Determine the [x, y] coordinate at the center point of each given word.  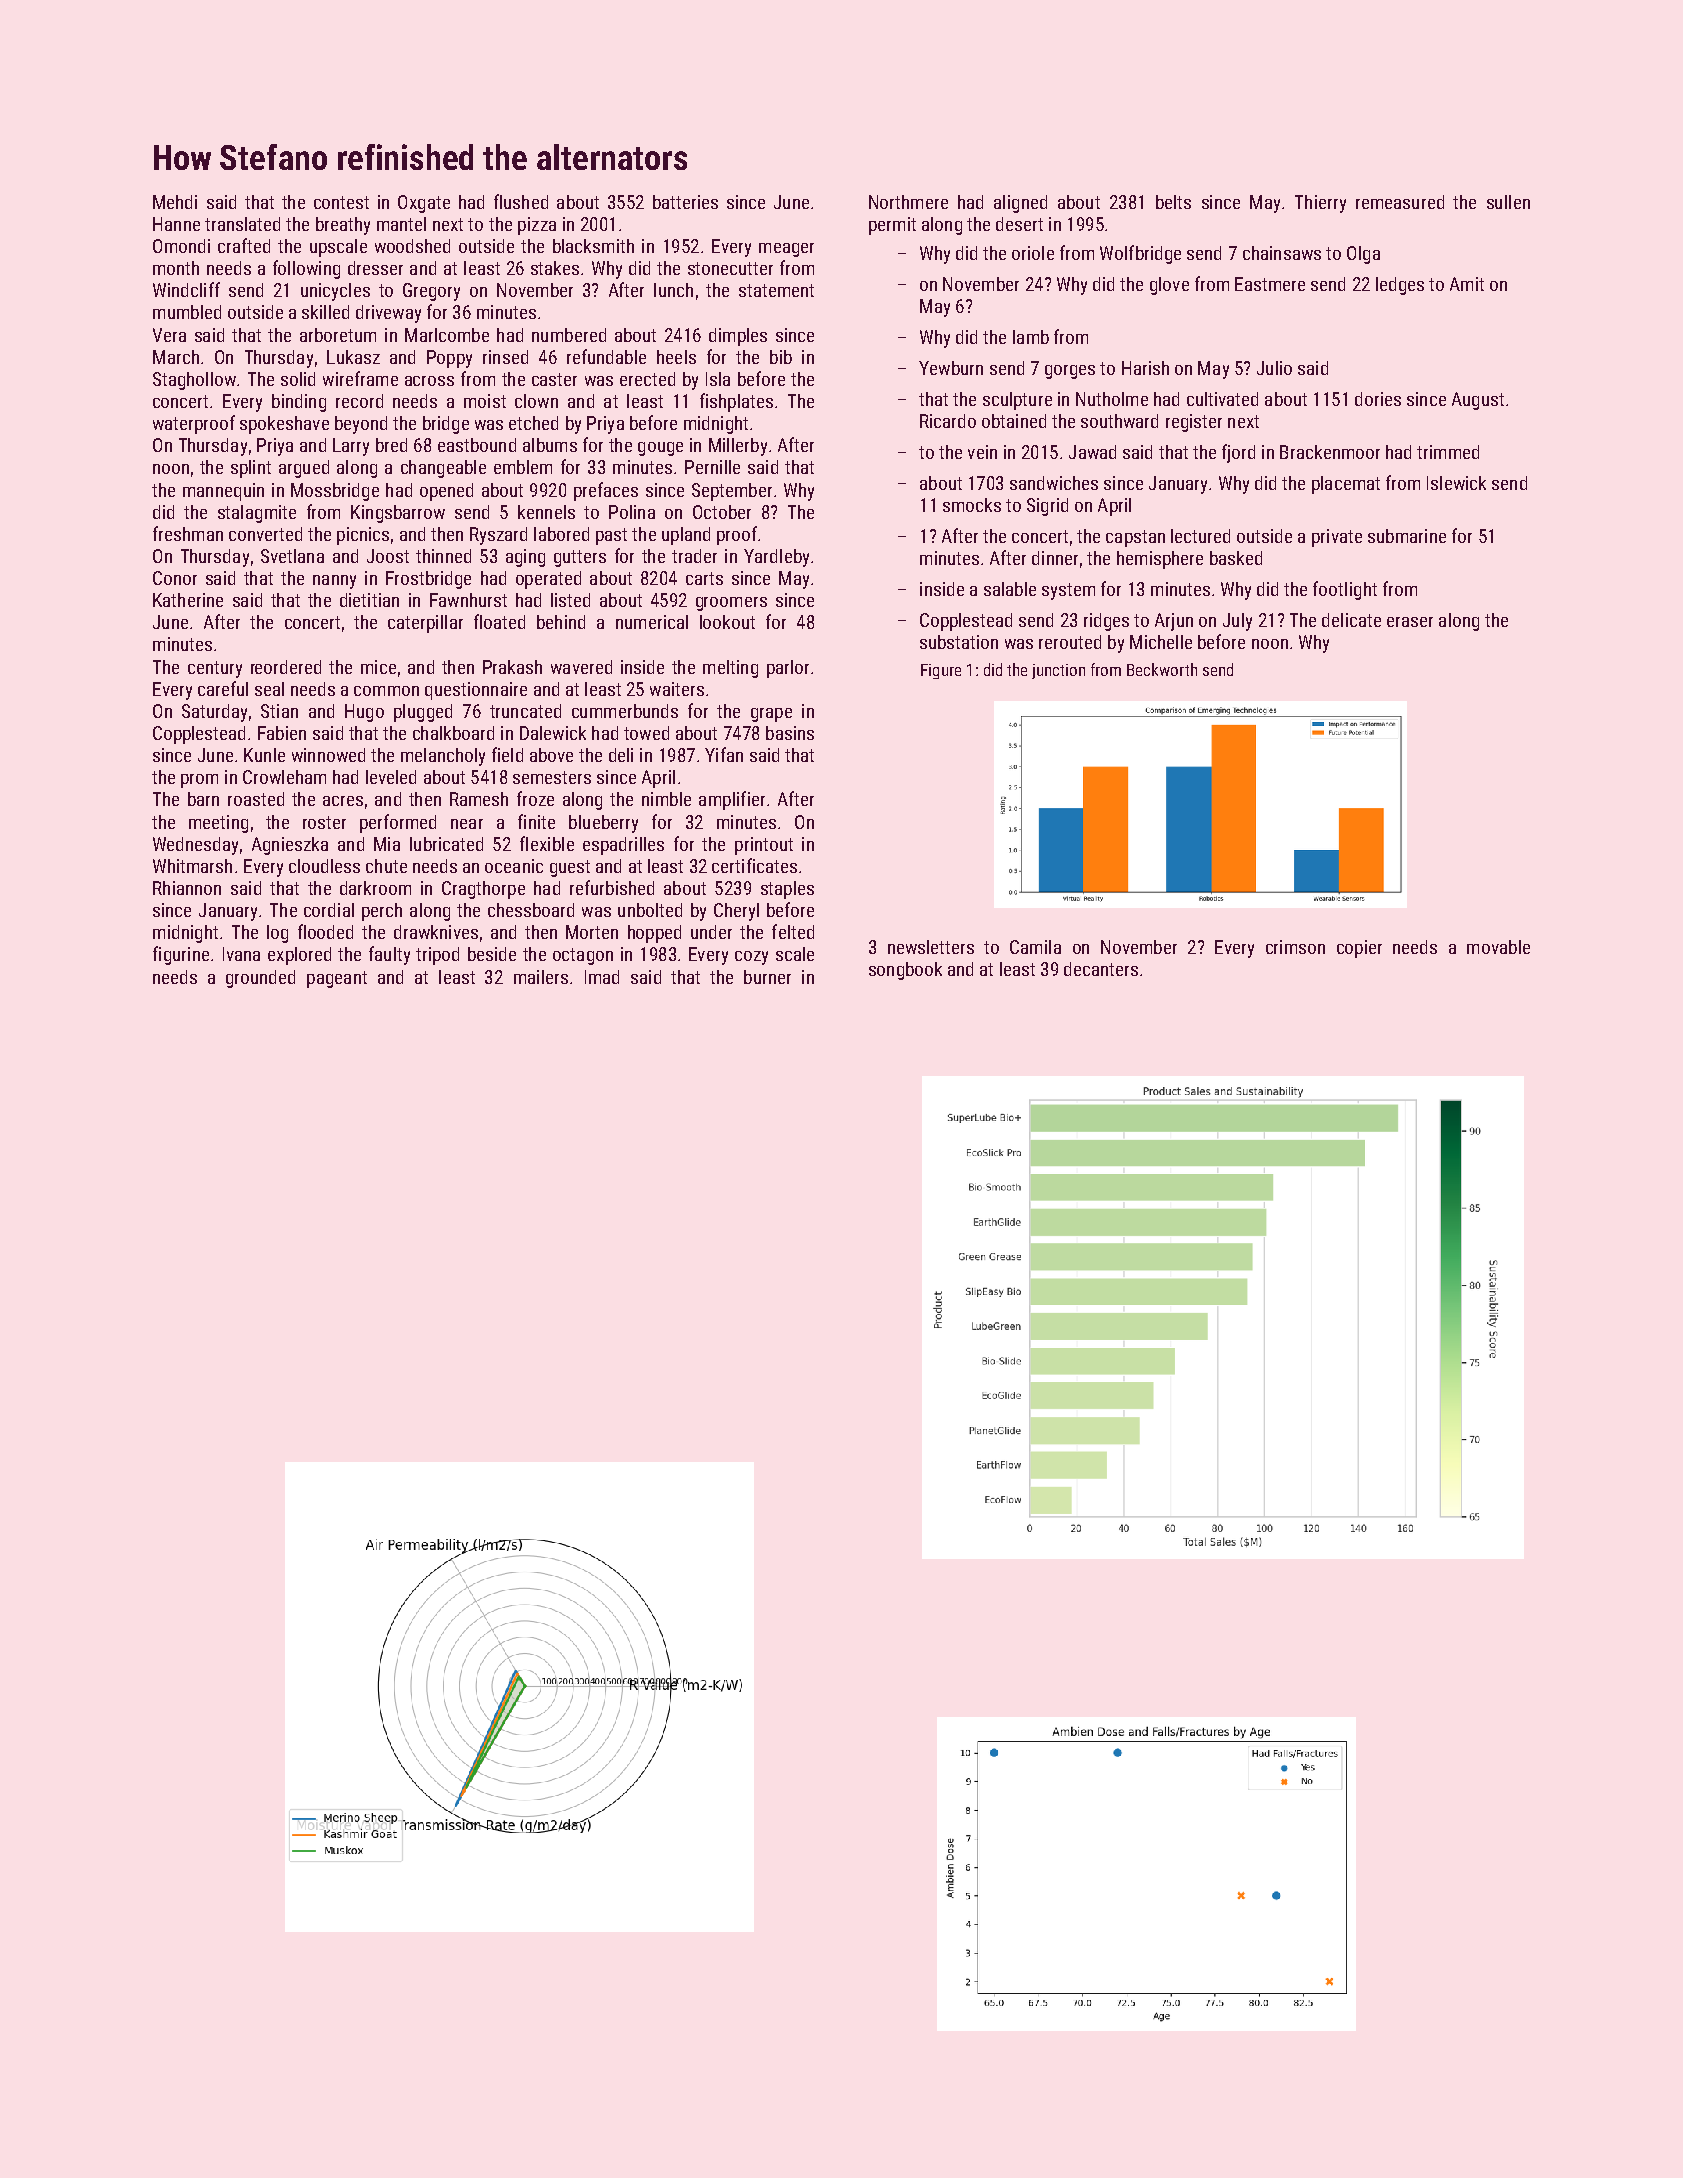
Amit [1467, 284]
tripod [437, 956]
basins [790, 733]
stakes [555, 268]
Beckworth [1162, 669]
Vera [169, 335]
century [215, 669]
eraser [1410, 622]
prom [199, 781]
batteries [685, 202]
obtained [1014, 421]
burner [767, 977]
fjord [1238, 453]
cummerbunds [625, 711]
